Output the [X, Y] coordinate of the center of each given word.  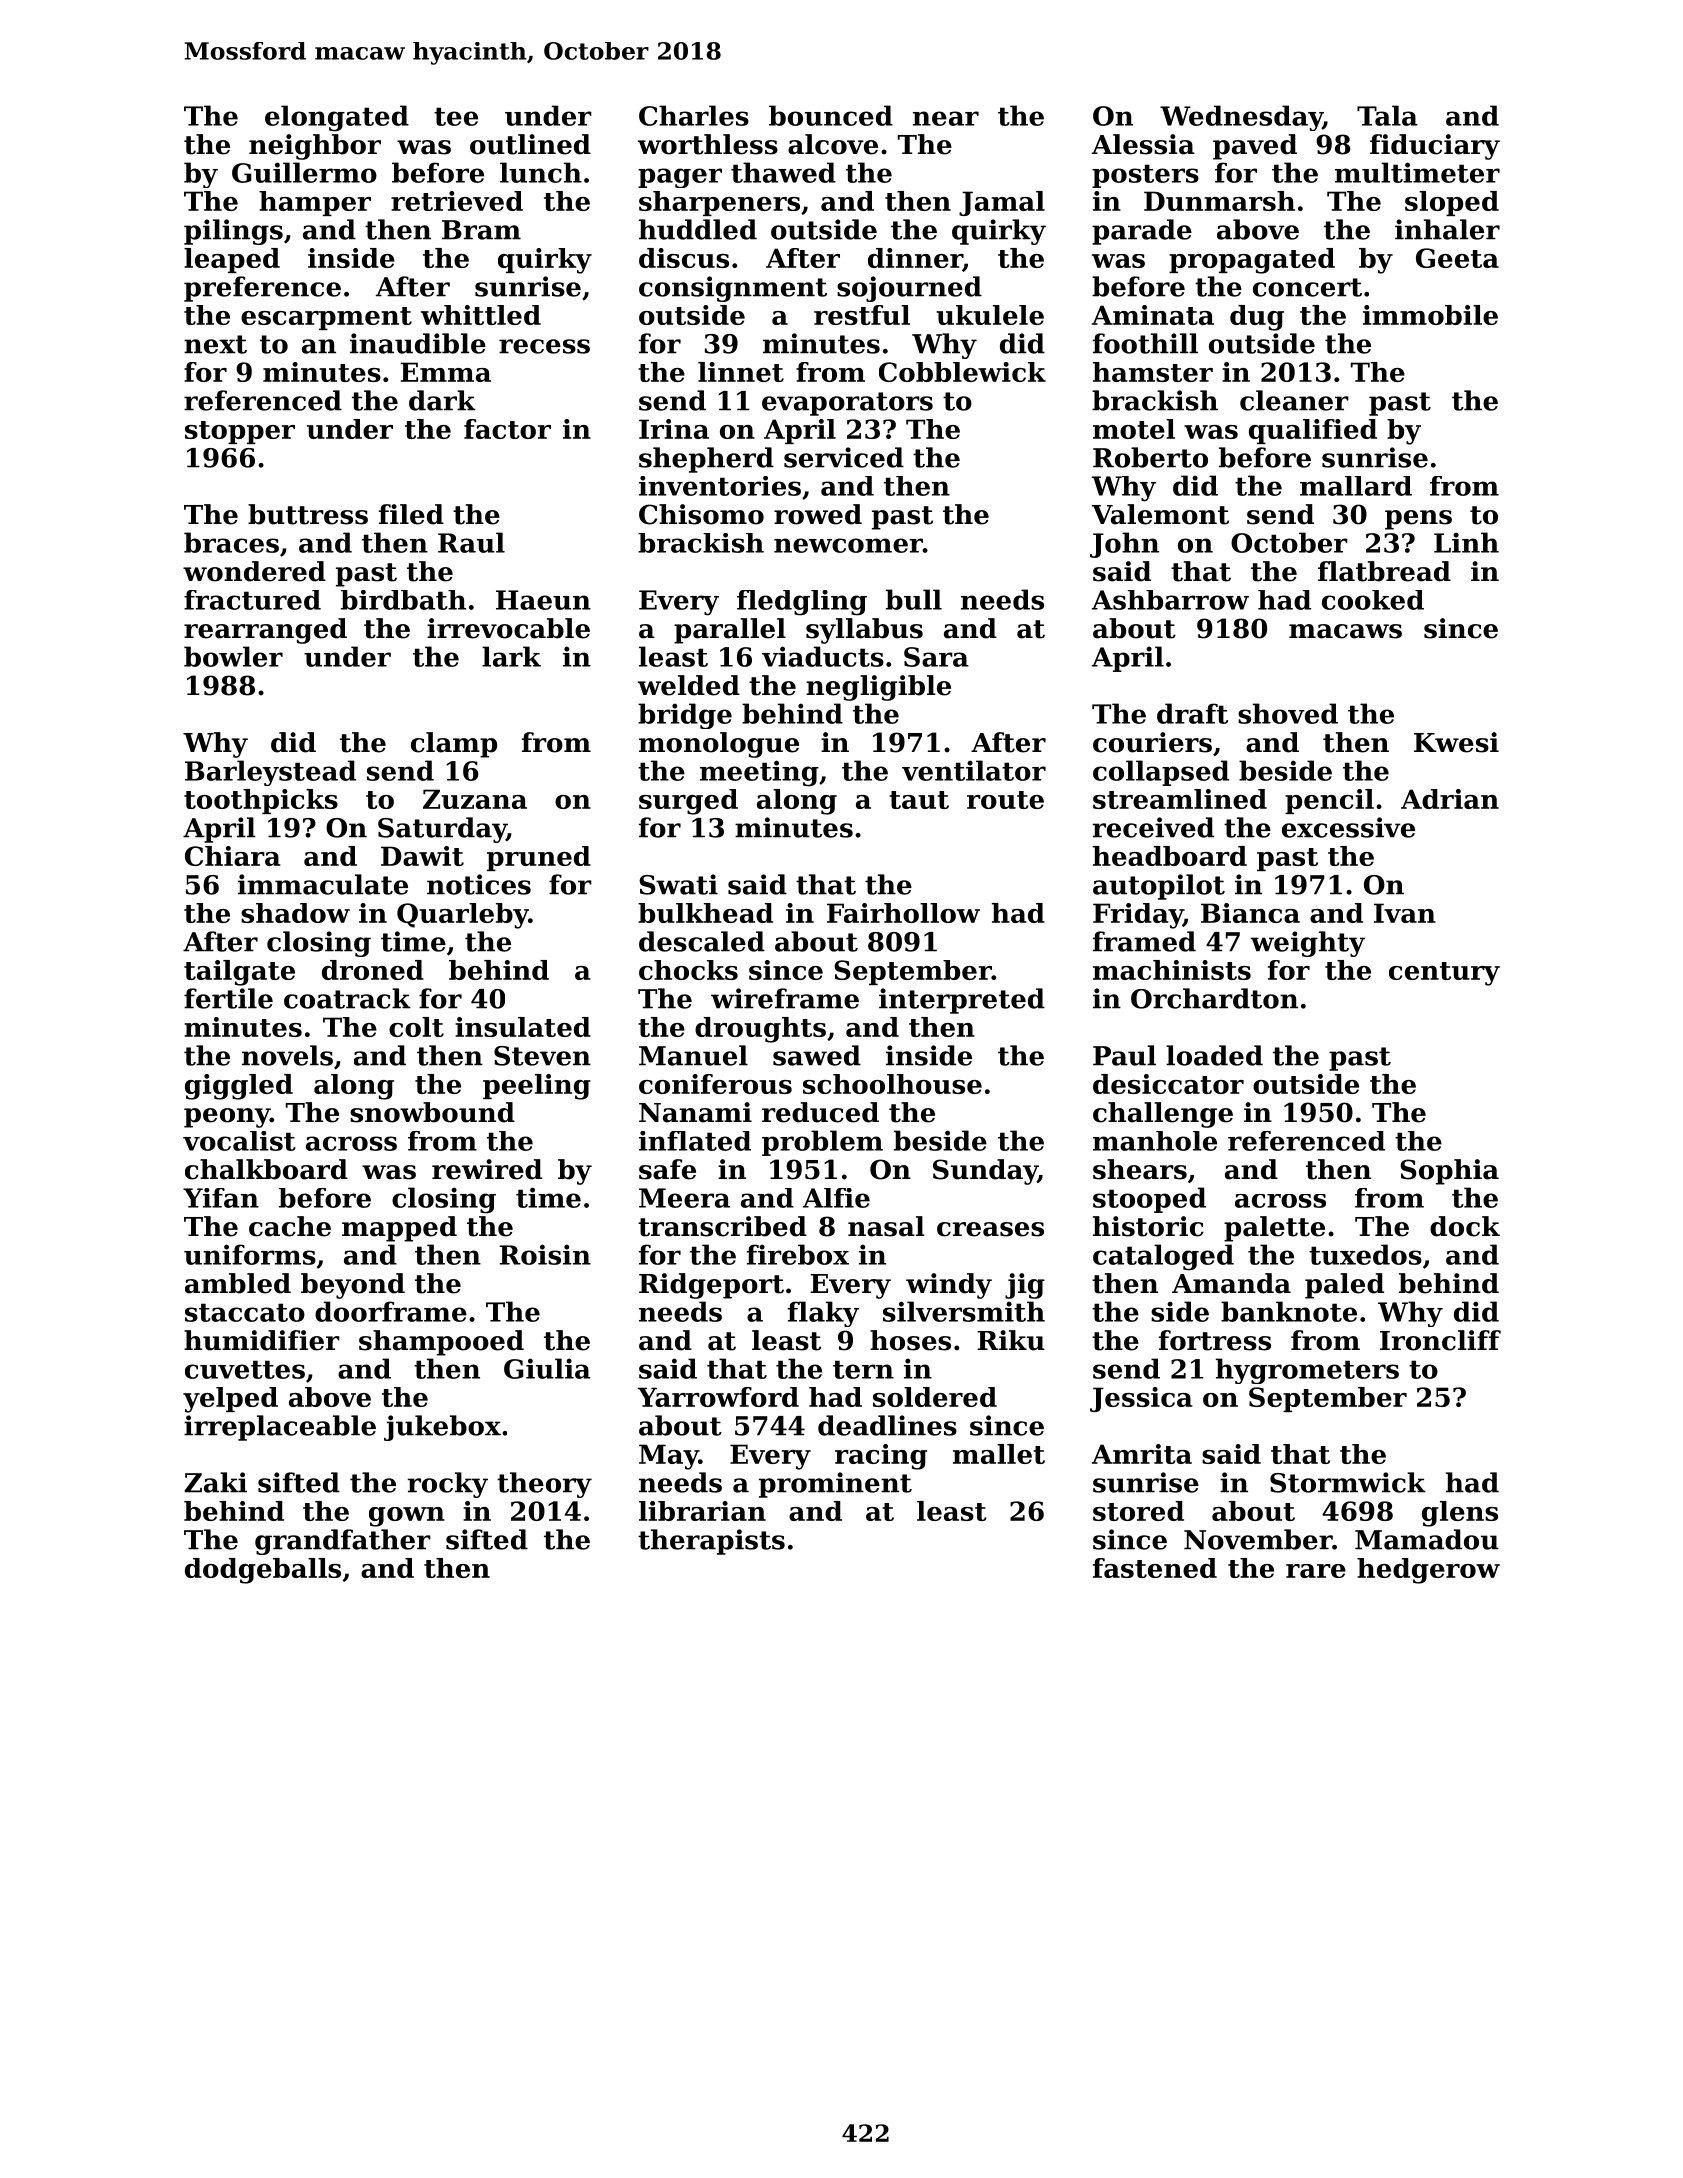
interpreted [962, 1001]
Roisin [545, 1254]
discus [684, 258]
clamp [454, 745]
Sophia [1449, 1172]
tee [456, 116]
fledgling [802, 603]
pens [1418, 520]
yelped [230, 1400]
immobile [1430, 315]
